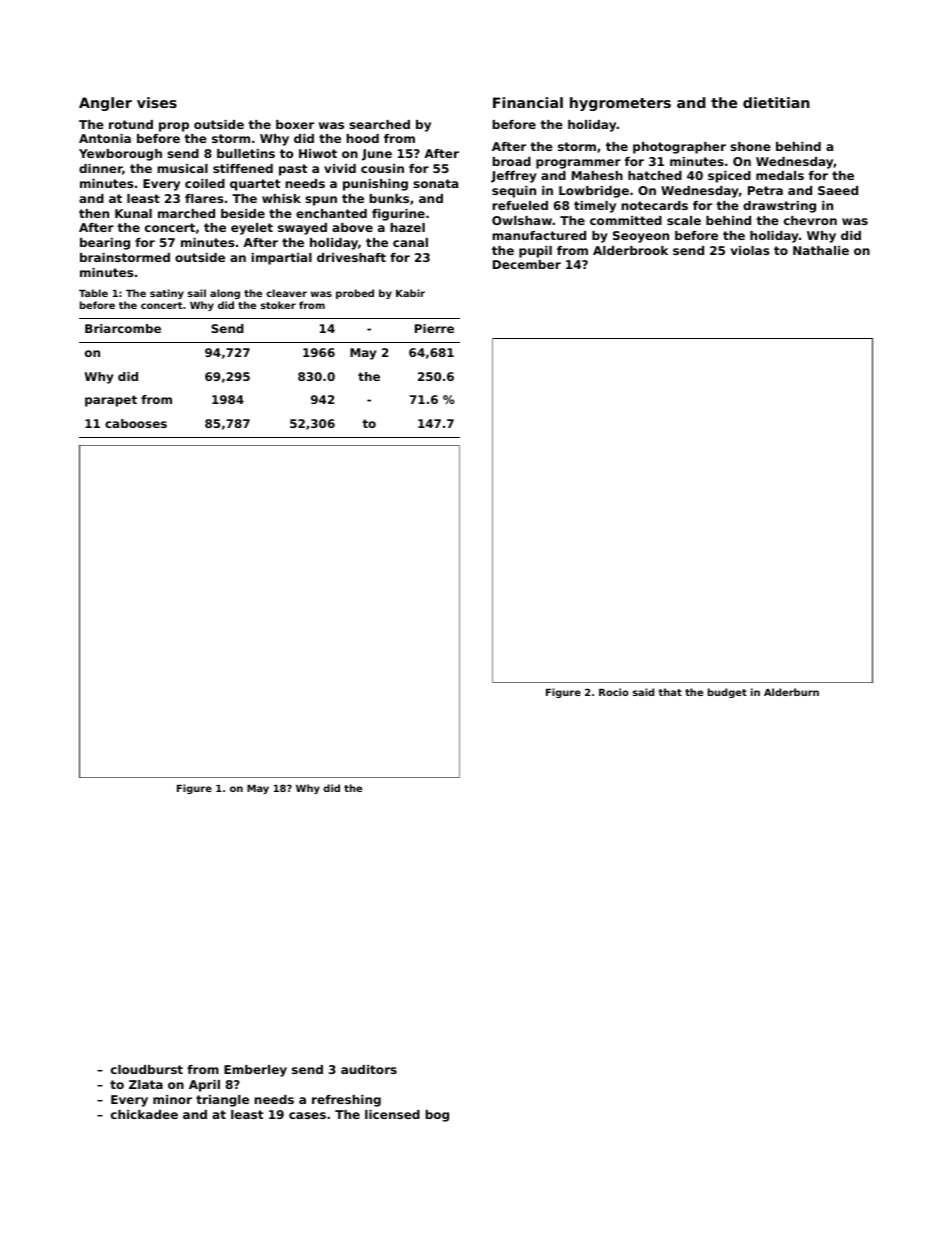  I want to click on cases, so click(307, 1115).
